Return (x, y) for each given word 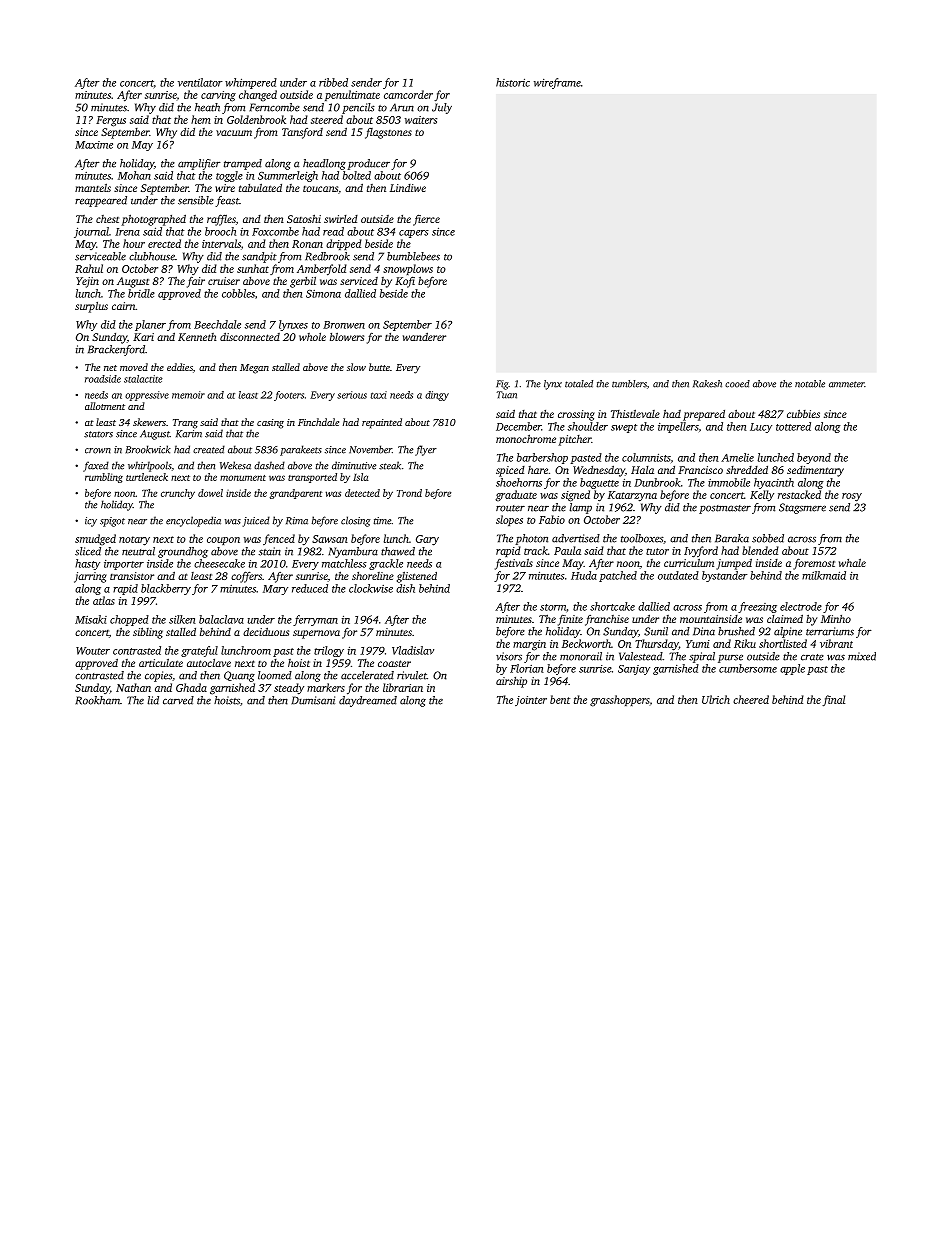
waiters (421, 120)
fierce (426, 220)
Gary (427, 540)
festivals (514, 564)
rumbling (104, 478)
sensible (196, 200)
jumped (734, 564)
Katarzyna (632, 496)
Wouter (93, 651)
